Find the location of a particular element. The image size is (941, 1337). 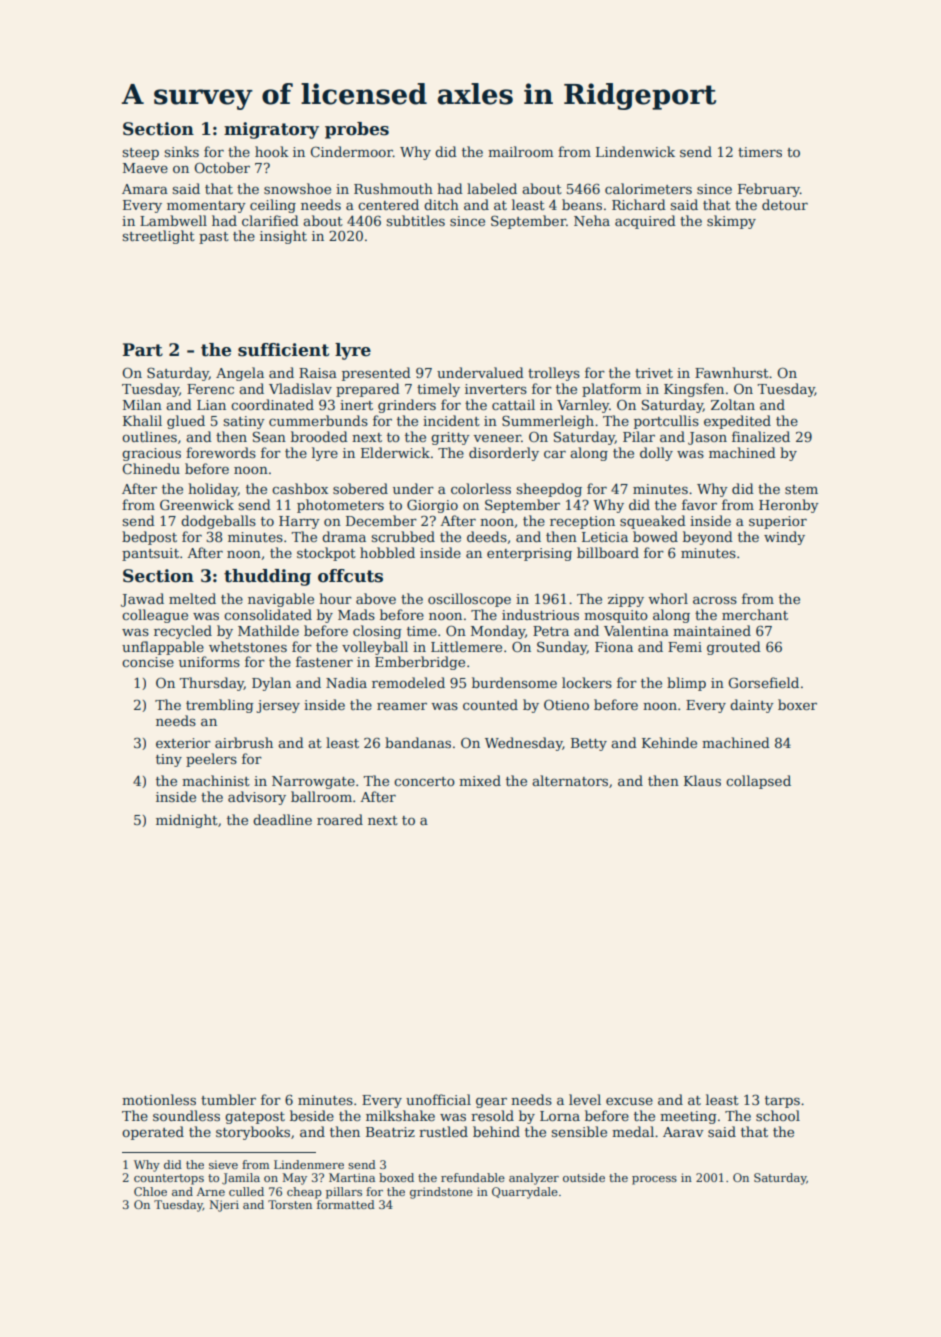

unofficial is located at coordinates (438, 1099).
